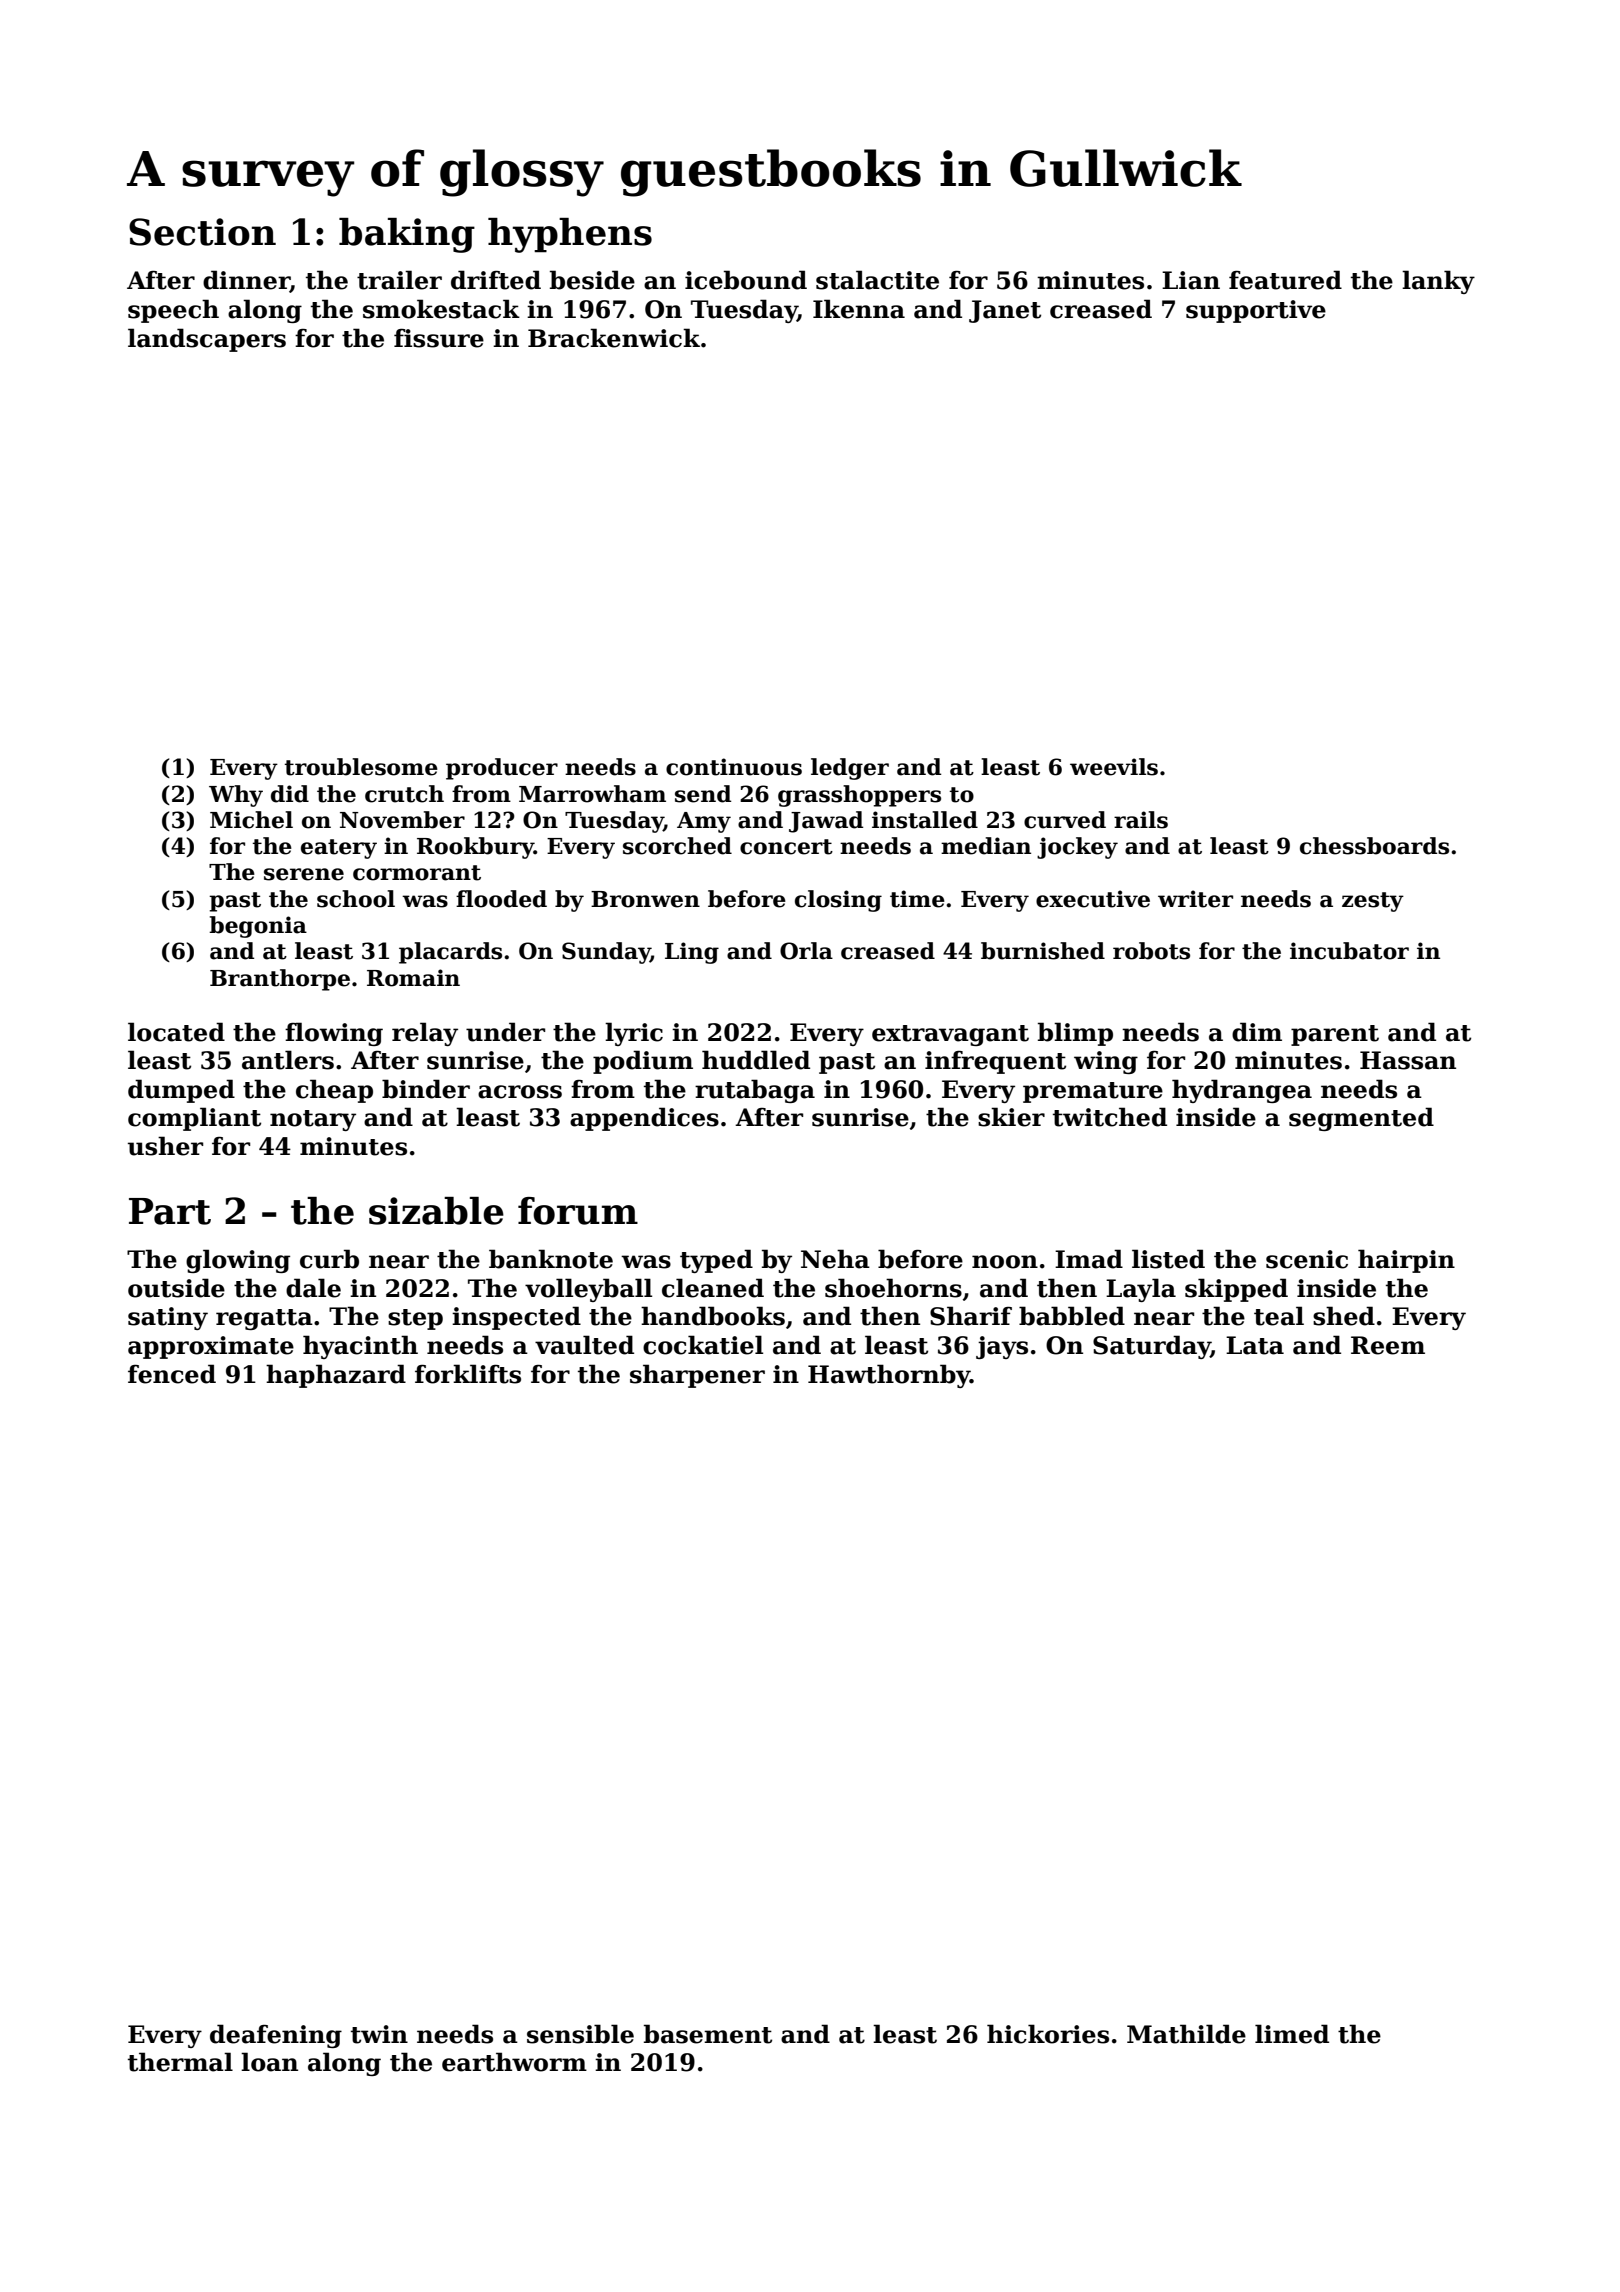  I want to click on twin, so click(379, 2034).
